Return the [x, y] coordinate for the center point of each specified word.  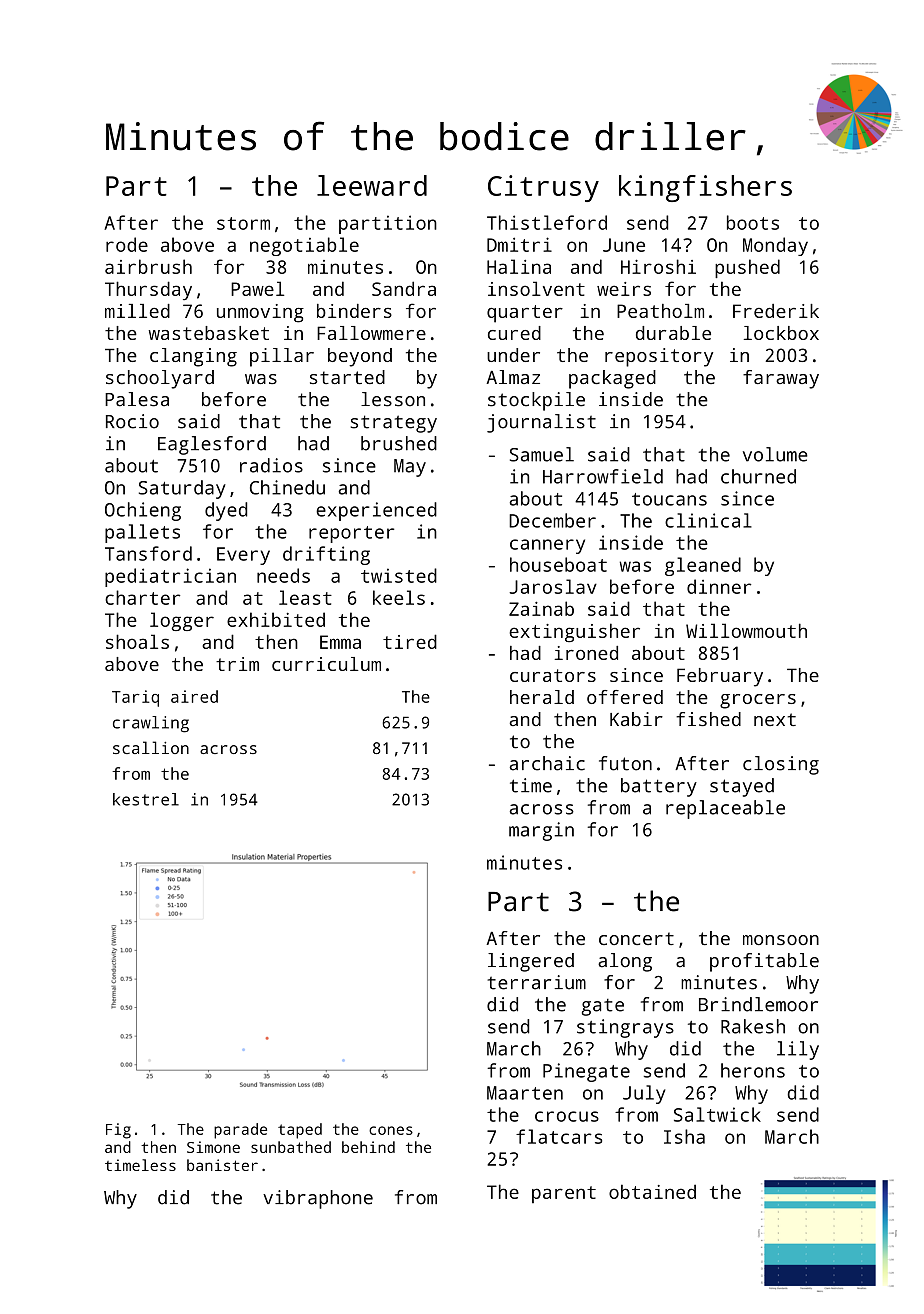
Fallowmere [371, 333]
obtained [652, 1191]
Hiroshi [658, 266]
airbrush [148, 266]
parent [564, 1194]
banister [222, 1165]
